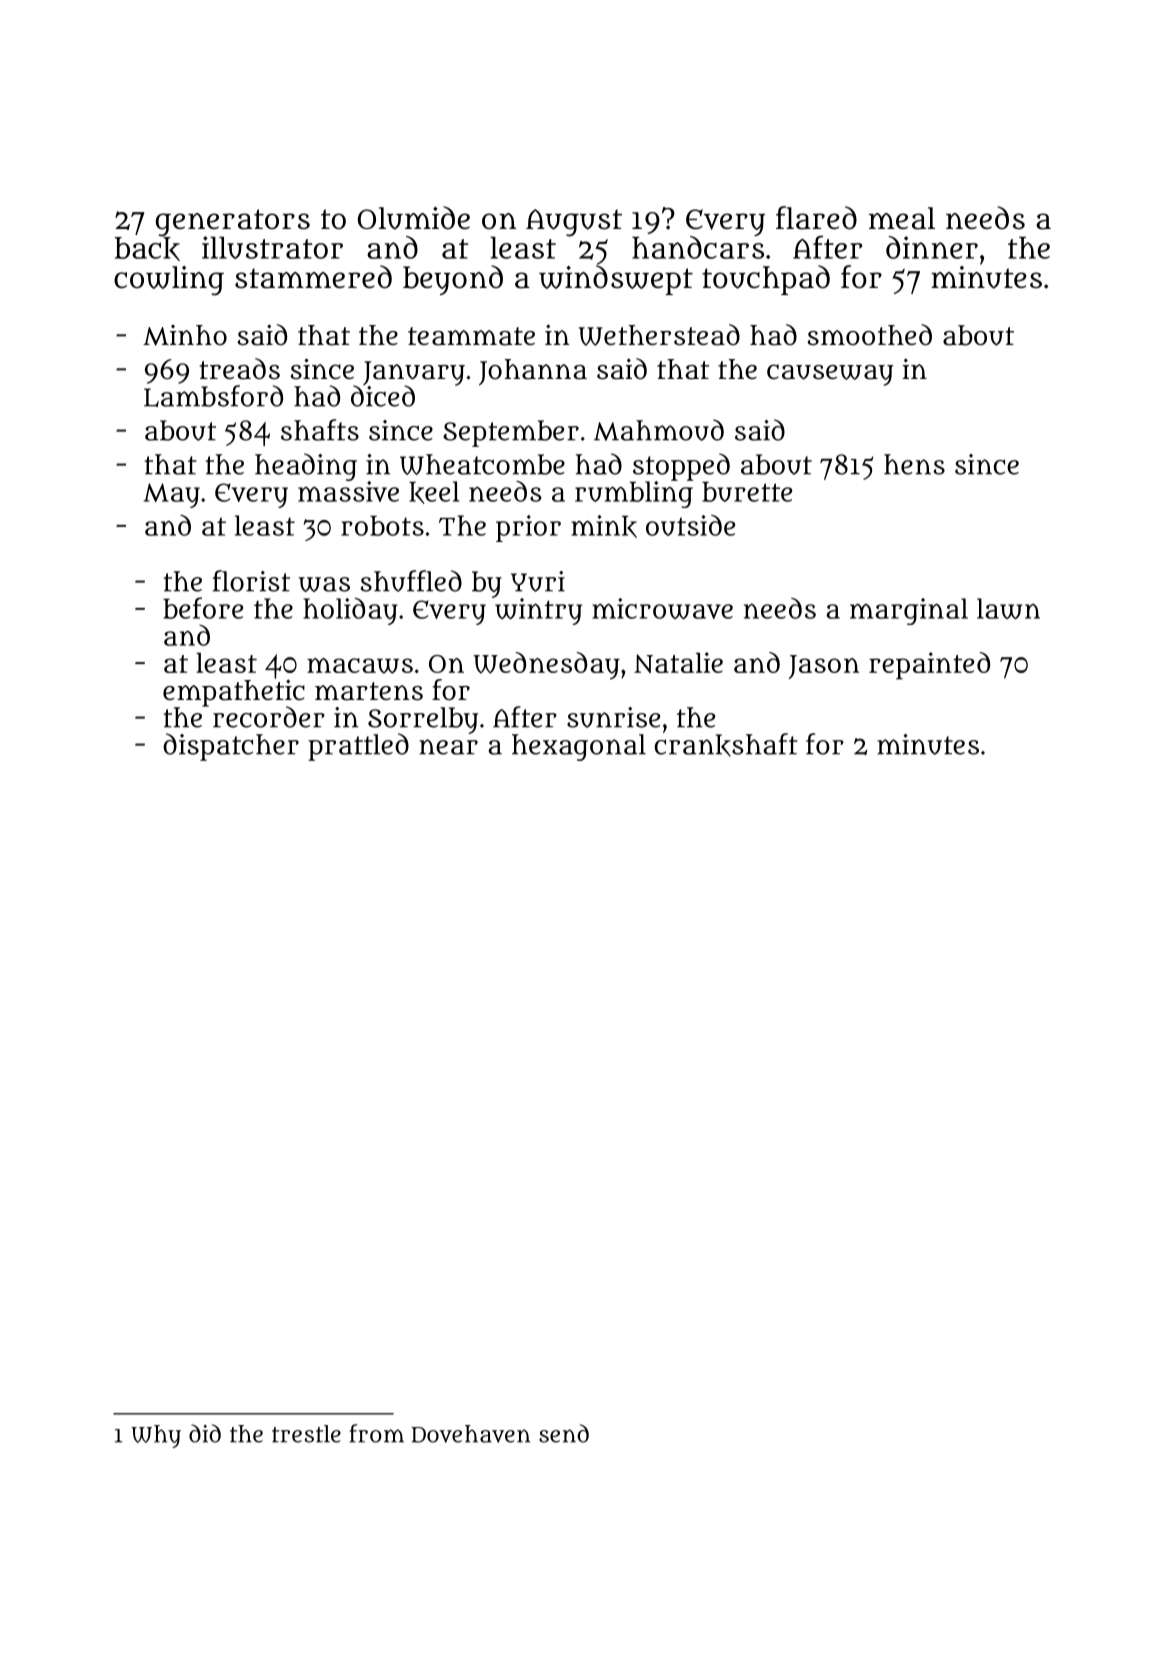  What do you see at coordinates (358, 747) in the screenshot?
I see `prattled` at bounding box center [358, 747].
